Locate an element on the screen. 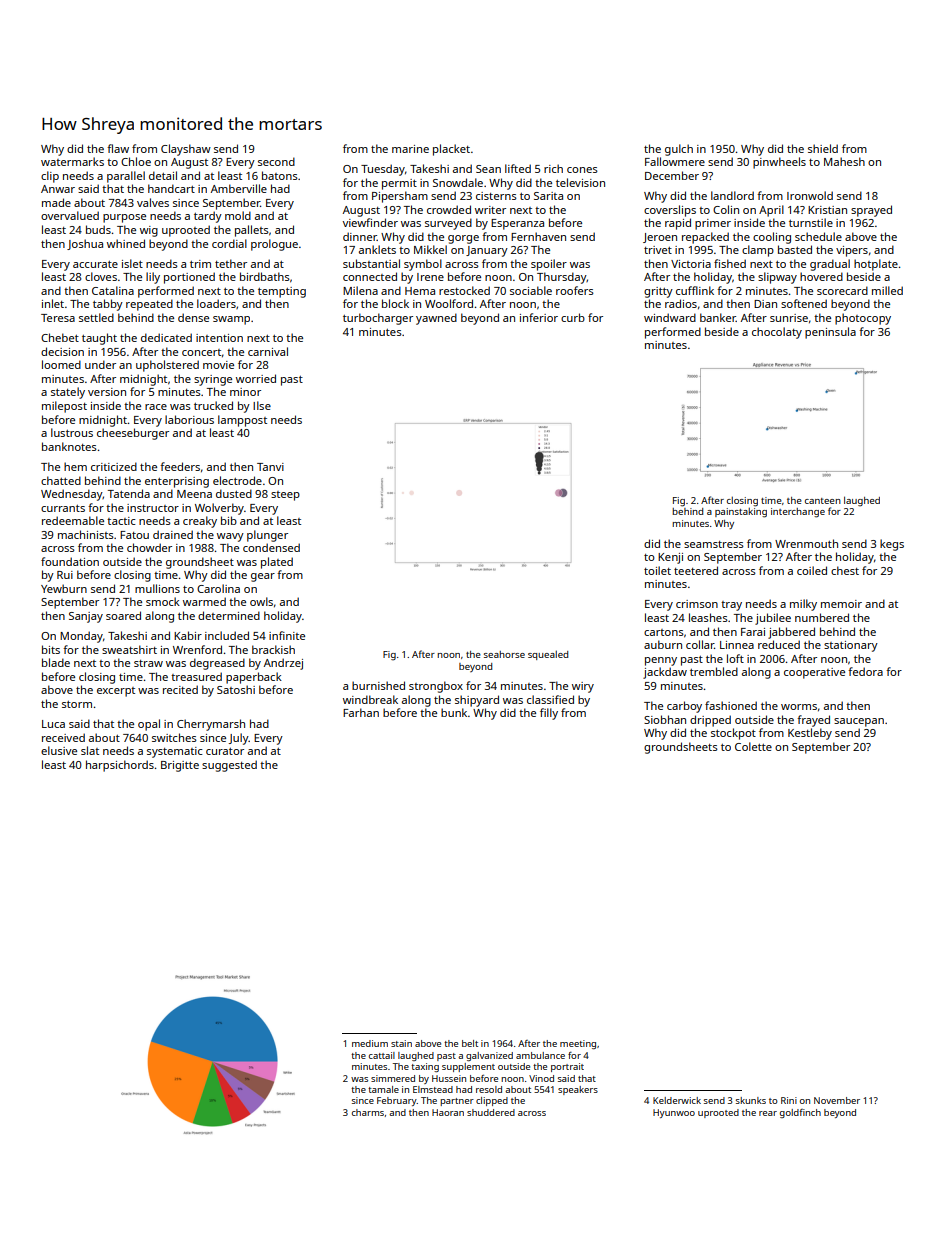  inferior is located at coordinates (539, 317).
